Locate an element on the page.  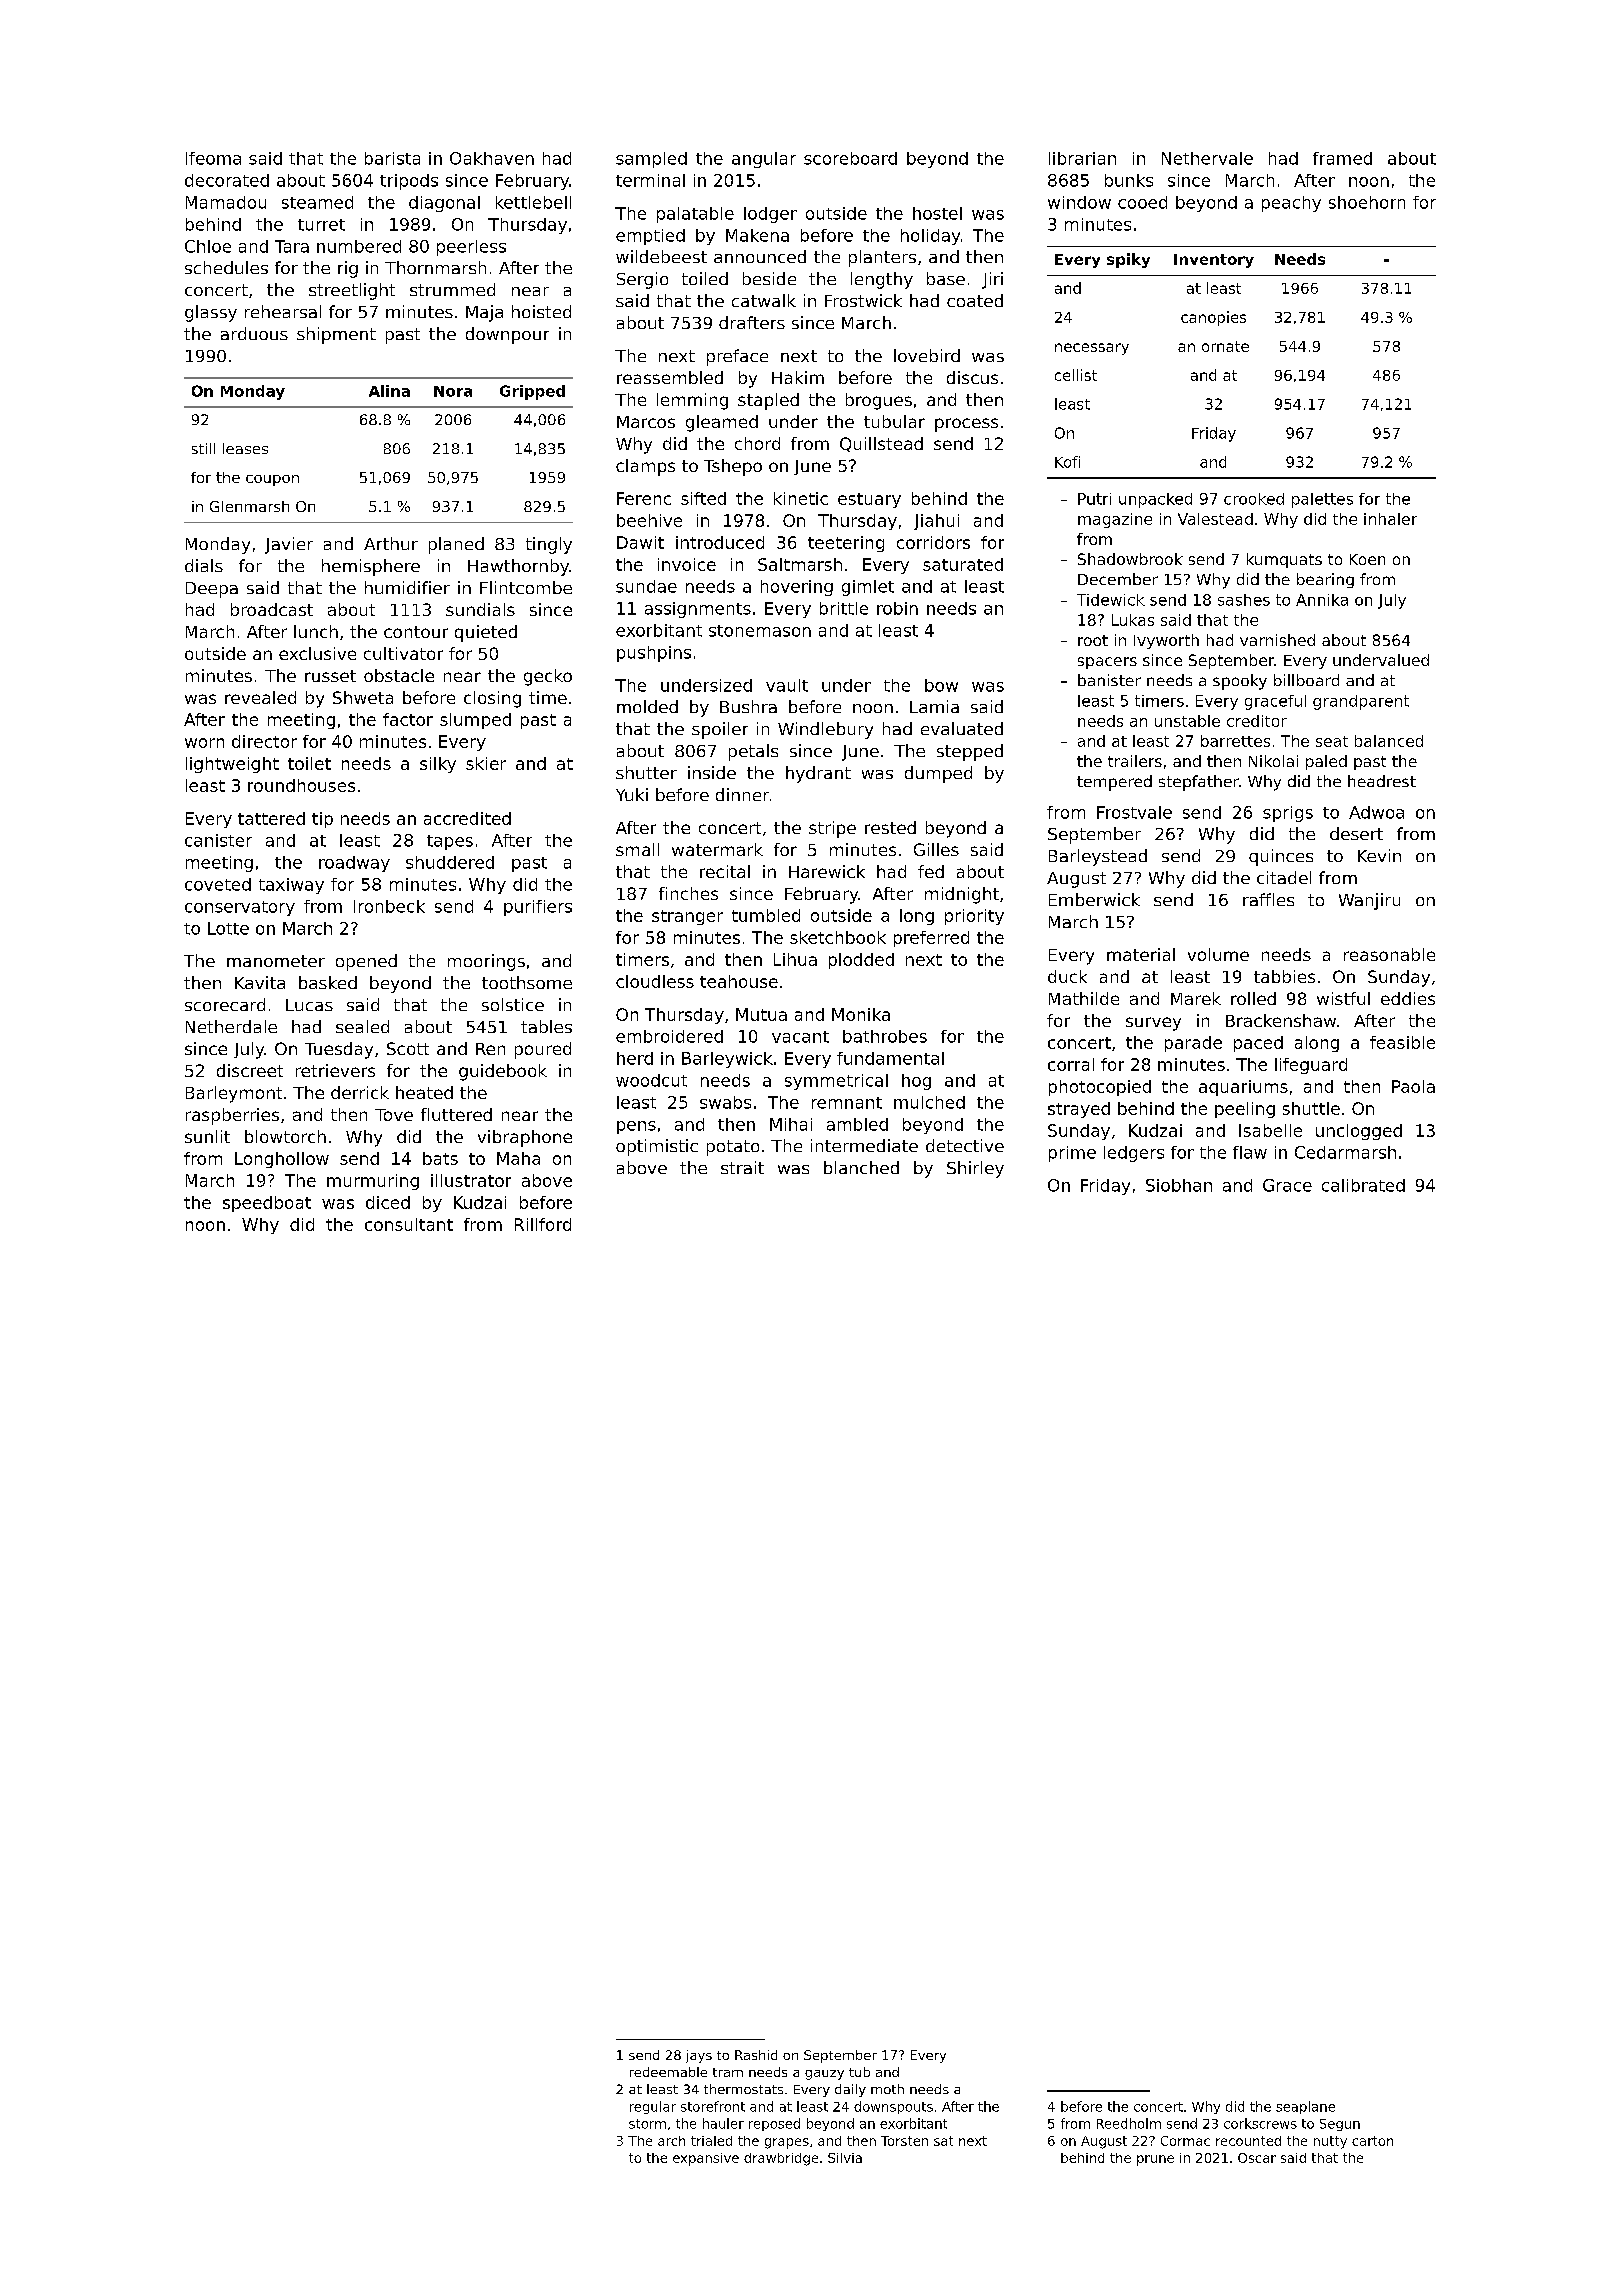
storm is located at coordinates (647, 2124).
